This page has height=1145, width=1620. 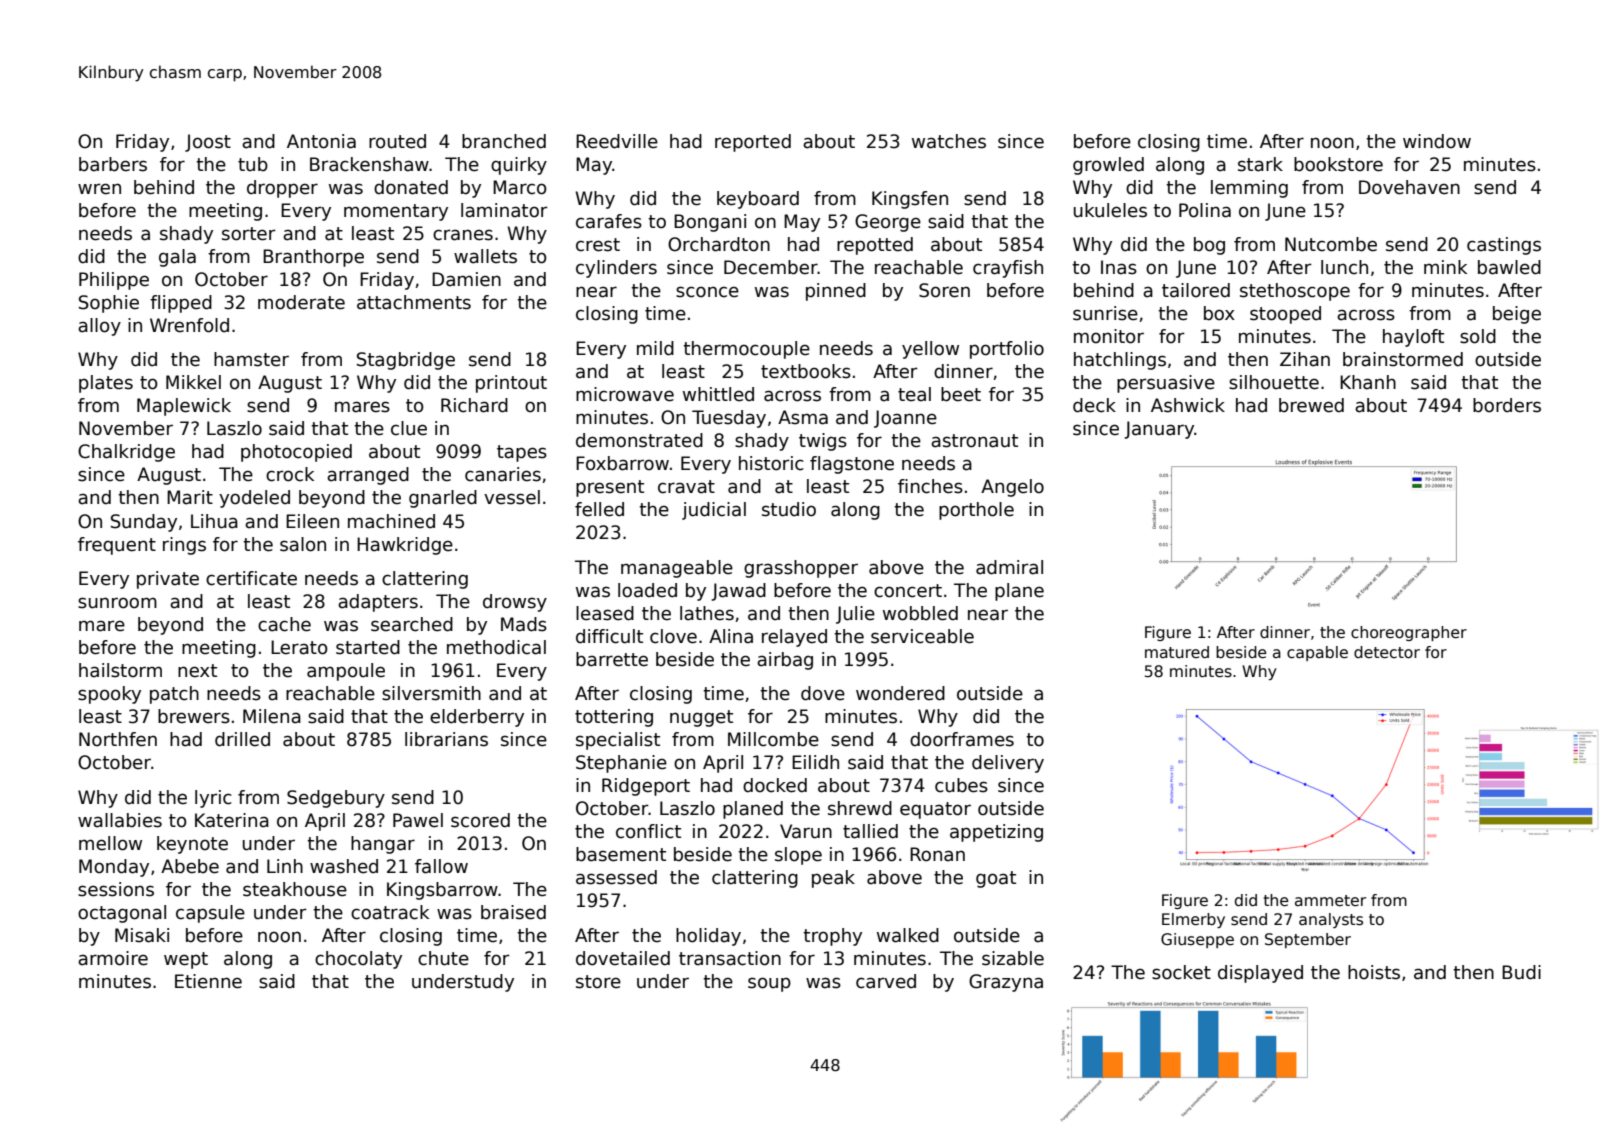 What do you see at coordinates (753, 143) in the page?
I see `reported` at bounding box center [753, 143].
